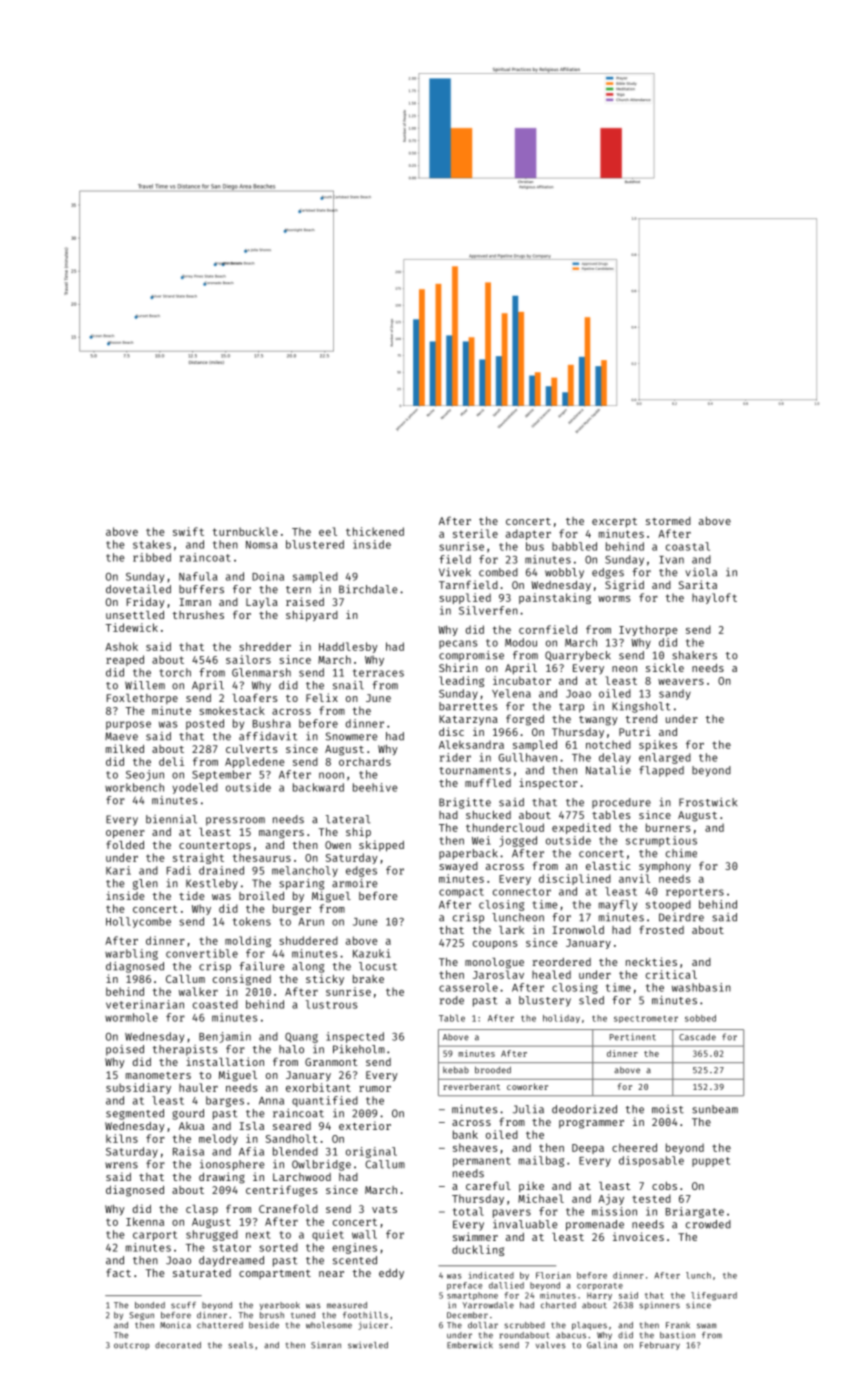  I want to click on brake, so click(368, 979).
